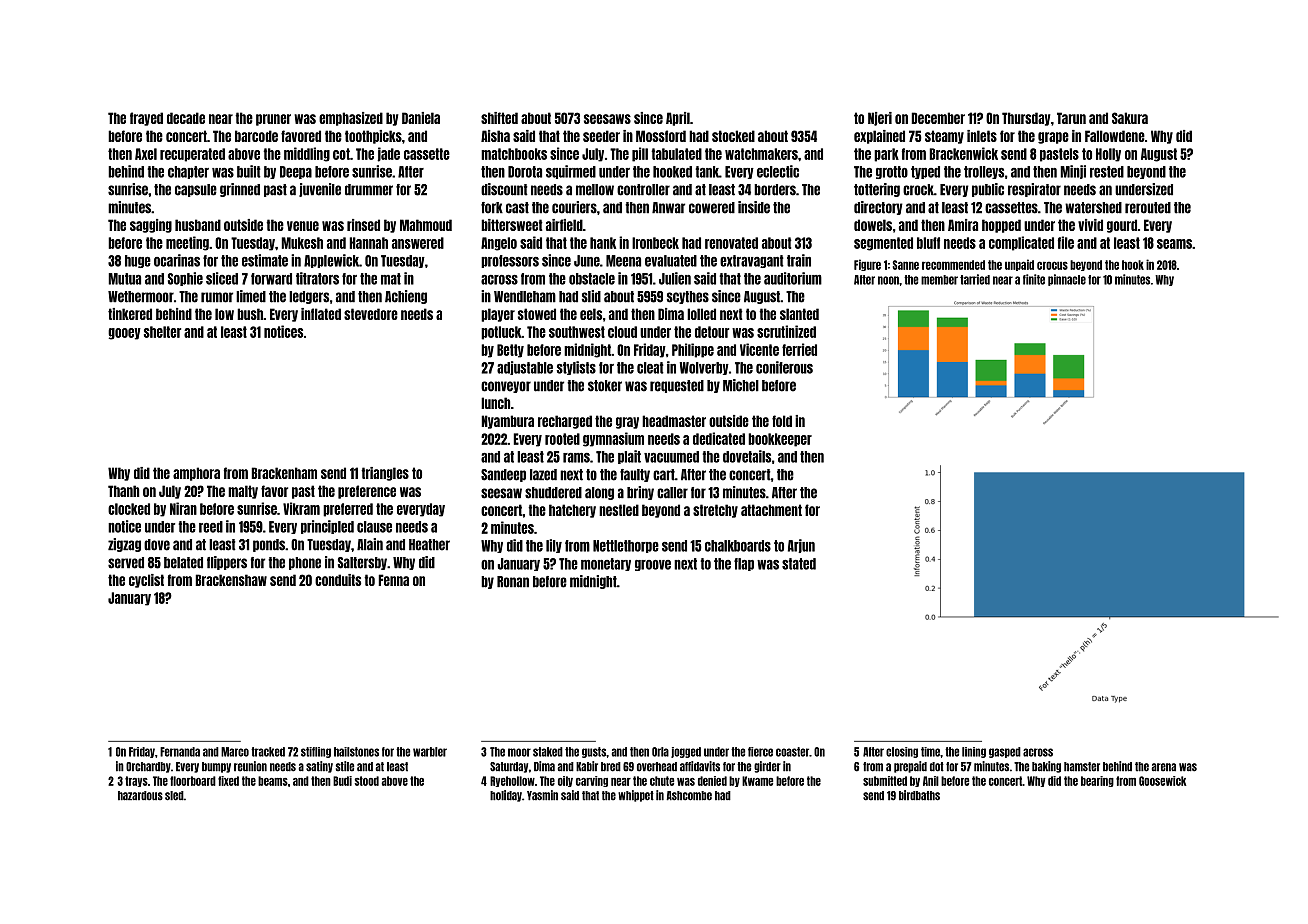 The width and height of the document is (1308, 924). Describe the element at coordinates (268, 752) in the document. I see `tracked` at that location.
